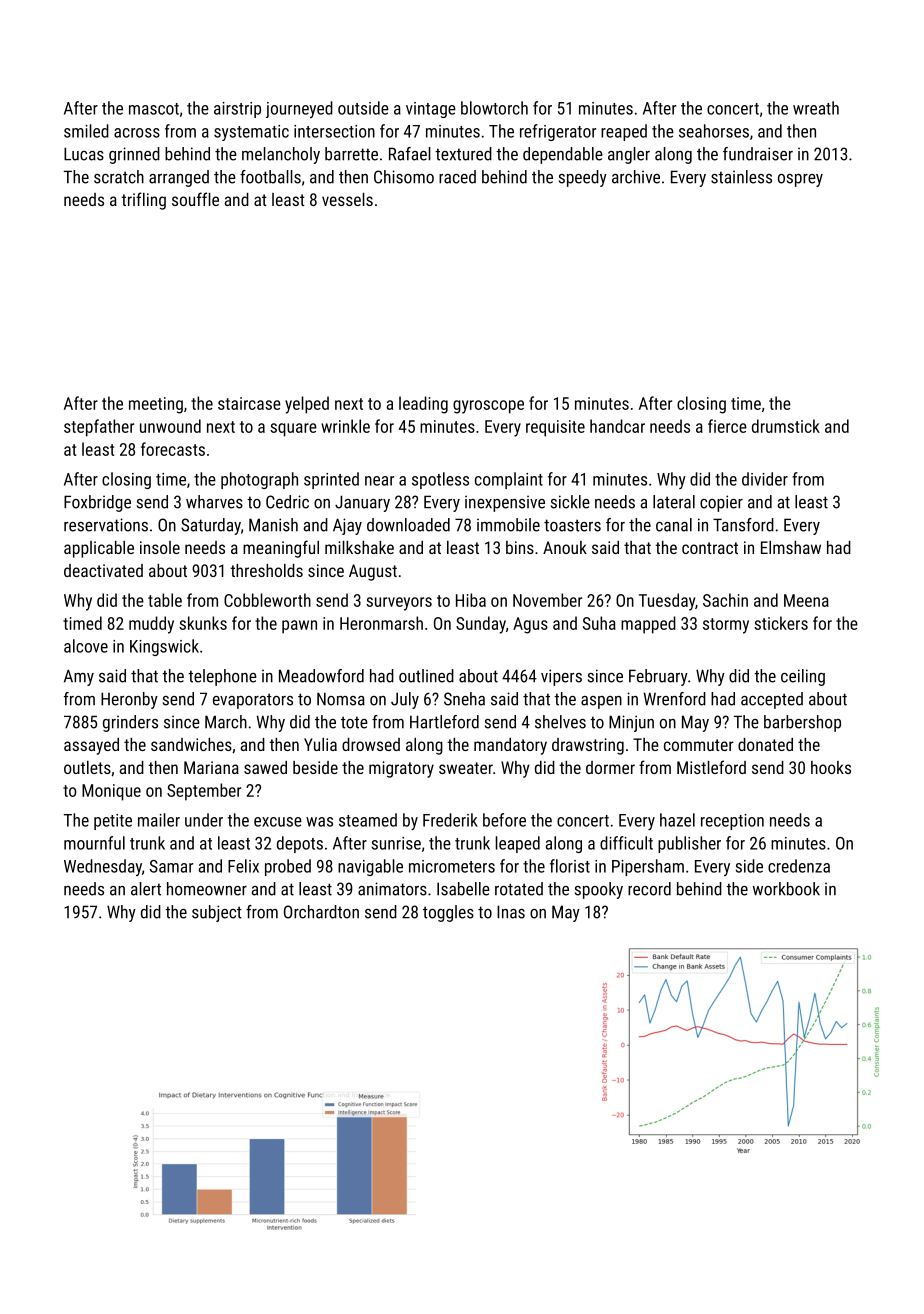 The image size is (924, 1314). I want to click on textured, so click(463, 154).
